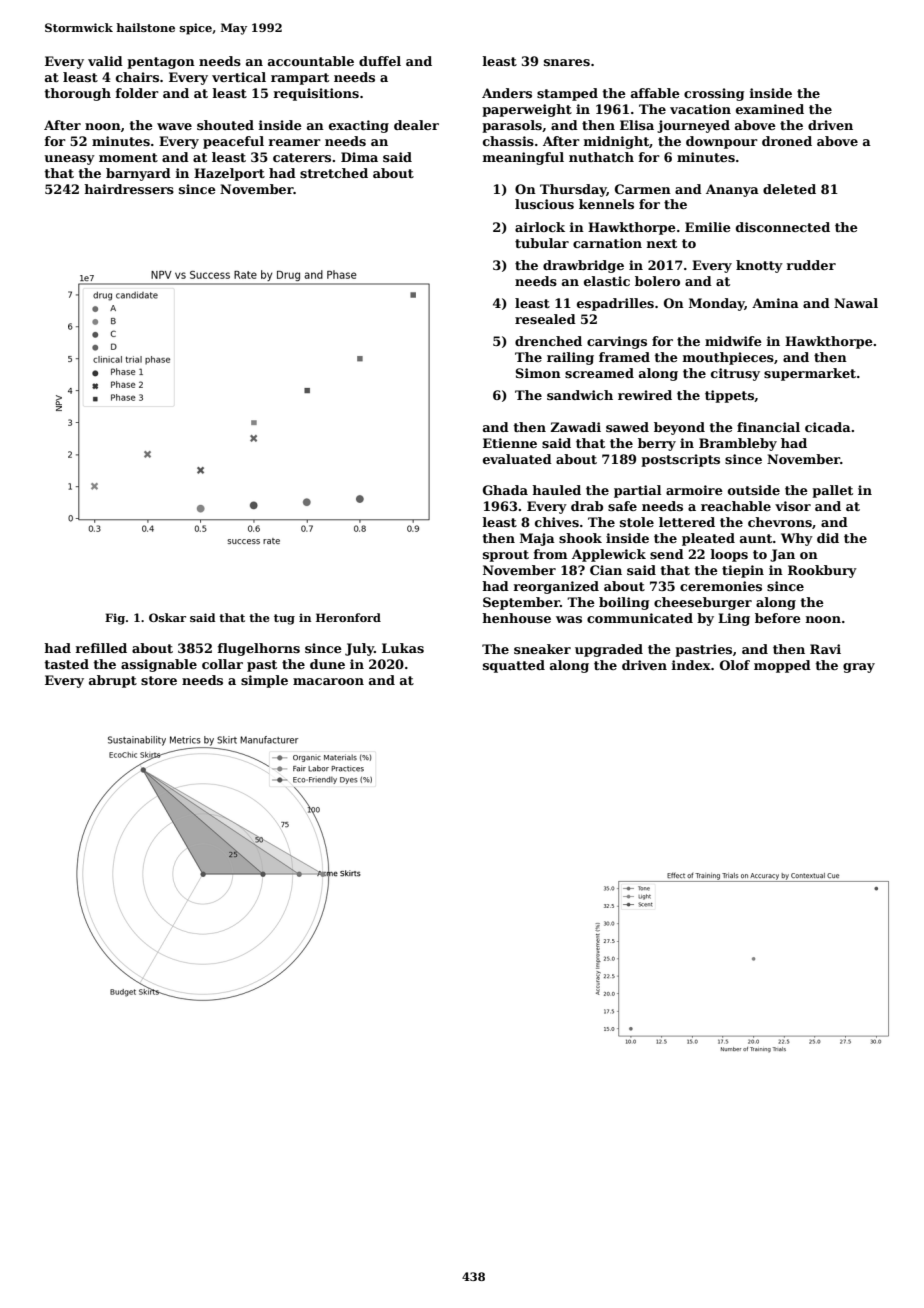 This page has height=1308, width=924. I want to click on Carmen, so click(643, 189).
